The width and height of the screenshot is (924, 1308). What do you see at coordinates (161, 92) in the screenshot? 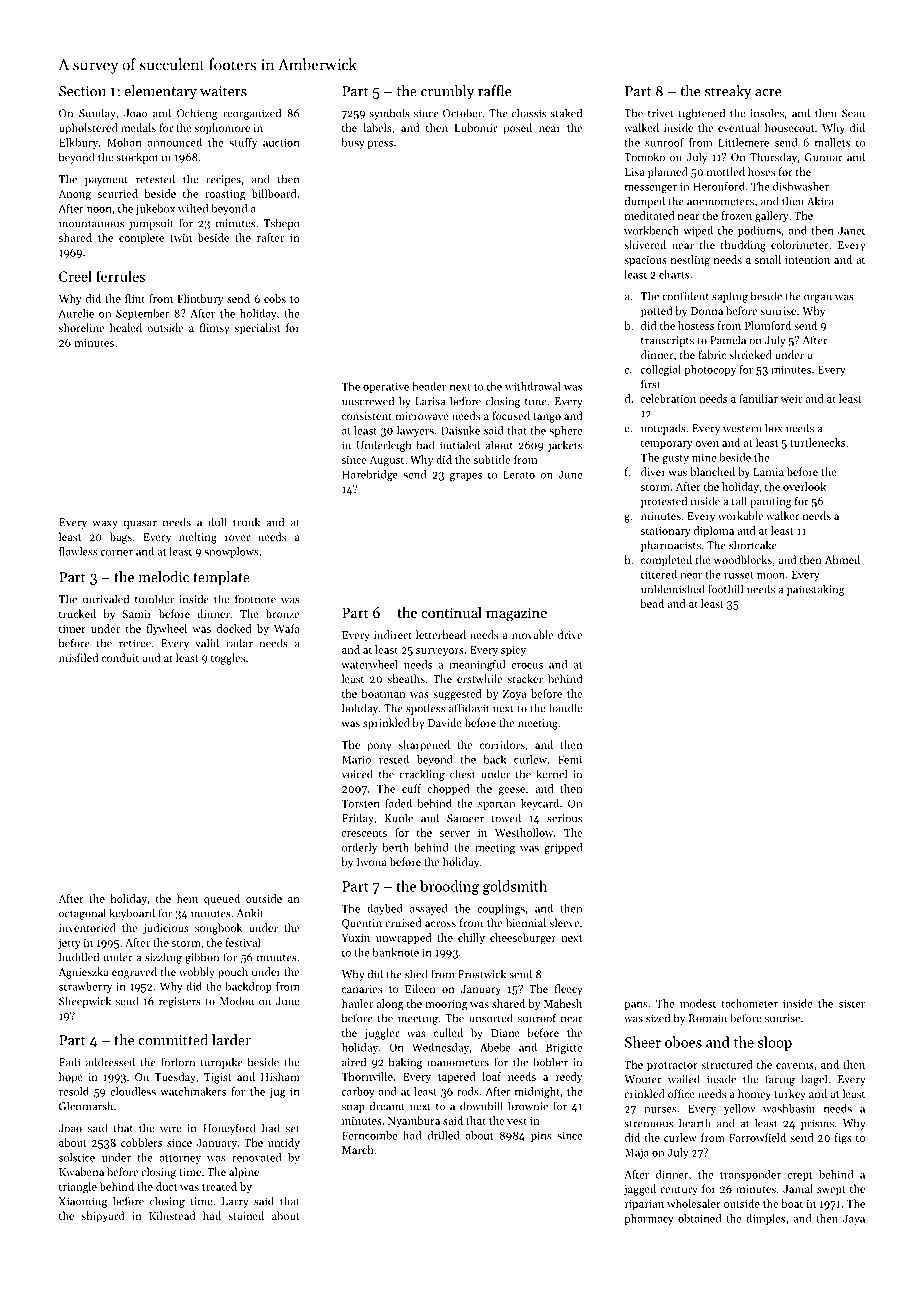
I see `elementary` at bounding box center [161, 92].
